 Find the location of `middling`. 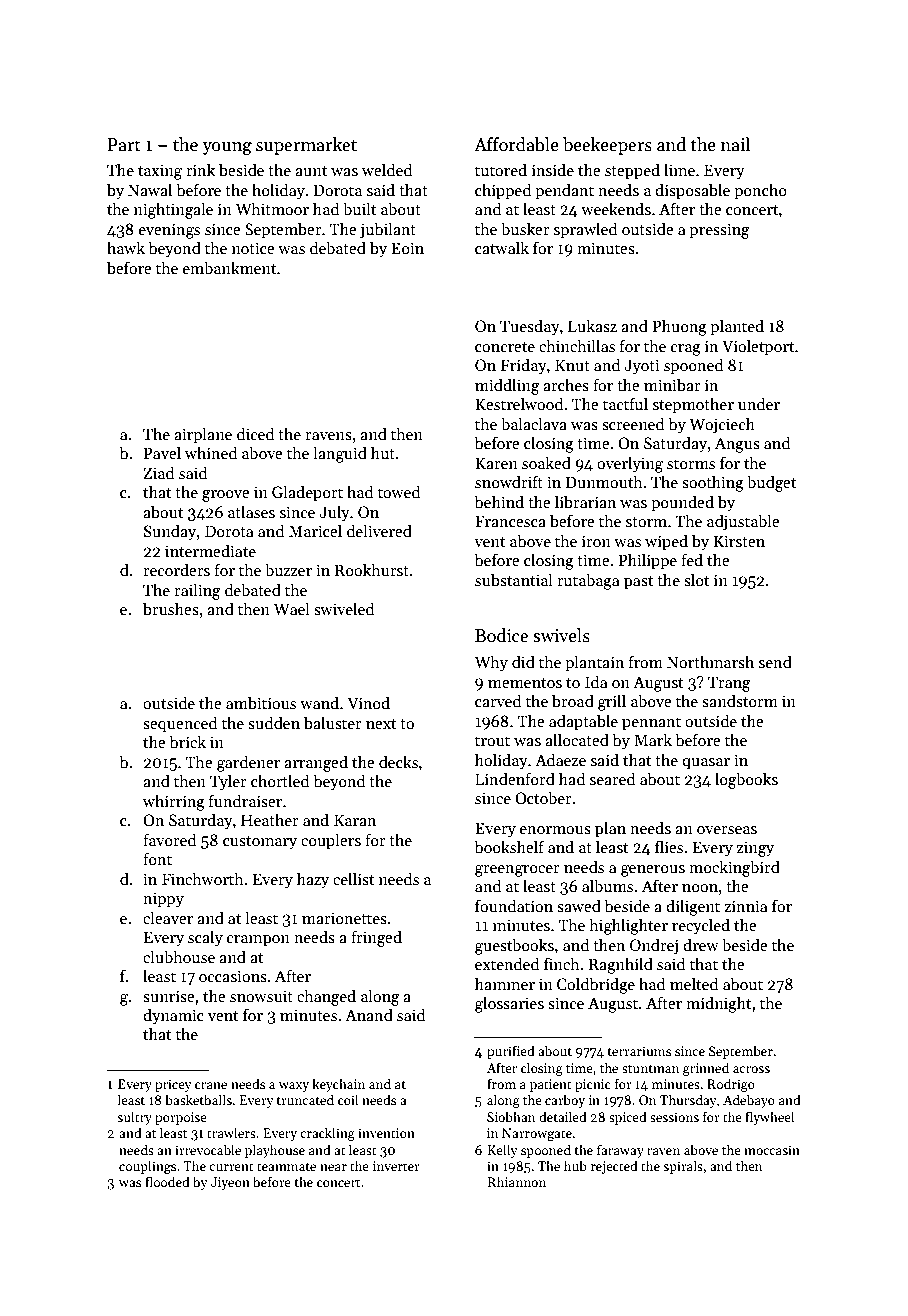

middling is located at coordinates (507, 386).
